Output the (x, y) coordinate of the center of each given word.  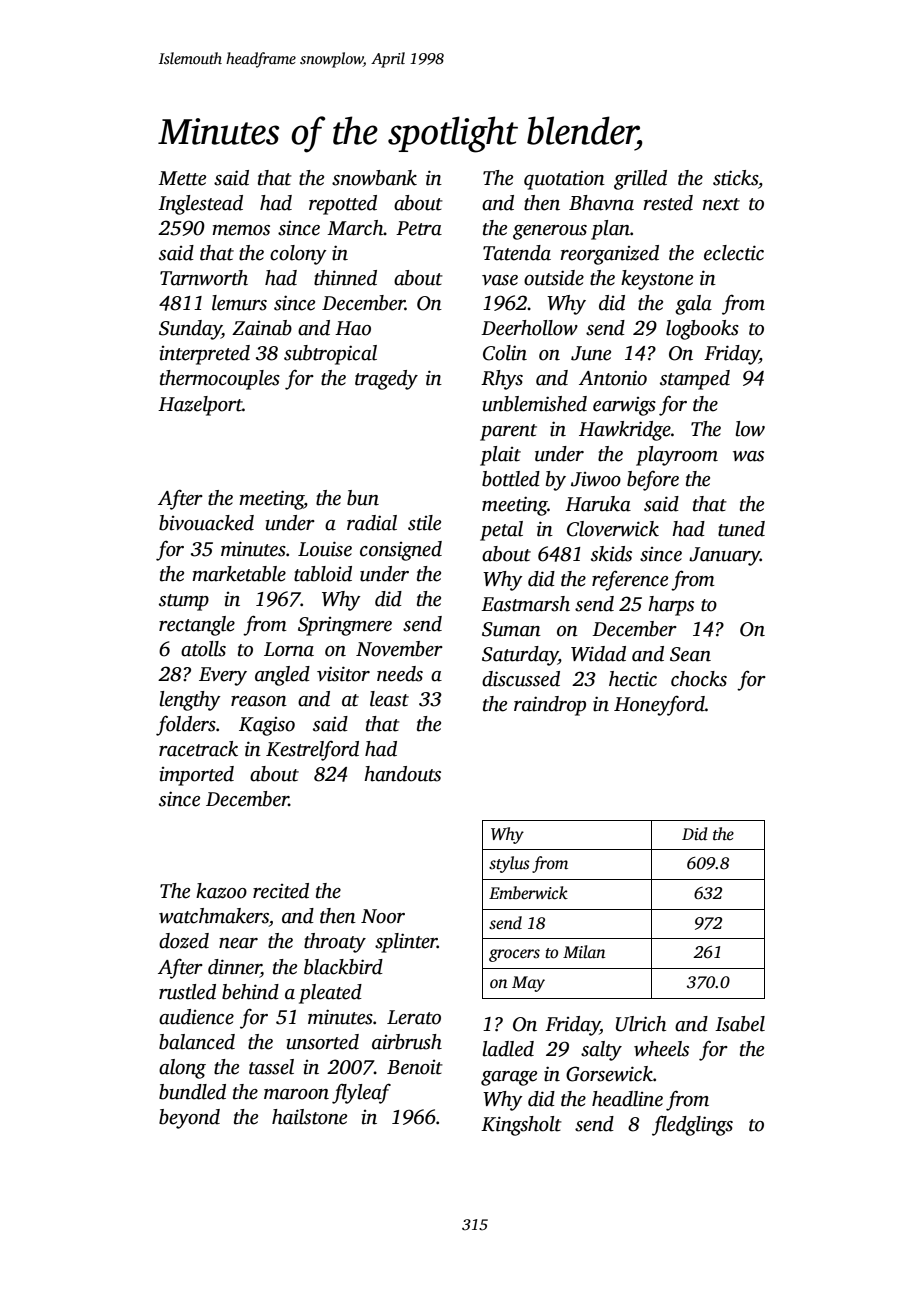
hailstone (309, 1117)
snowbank (374, 178)
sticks (735, 178)
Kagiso (267, 726)
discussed (521, 679)
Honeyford (659, 705)
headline (627, 1099)
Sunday (190, 330)
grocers (514, 955)
